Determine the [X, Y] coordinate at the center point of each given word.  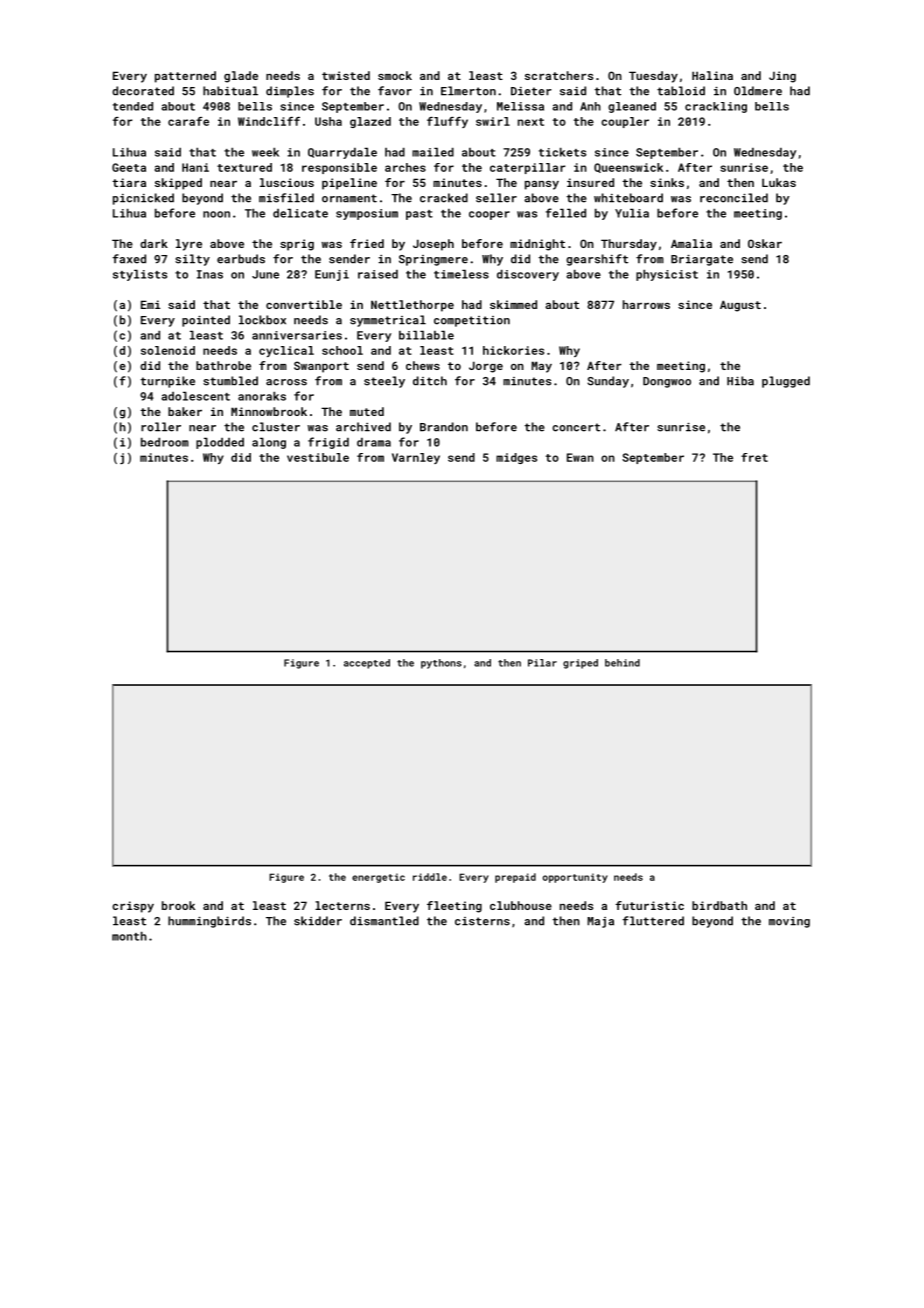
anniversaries [297, 335]
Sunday [608, 382]
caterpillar [527, 168]
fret [754, 457]
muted [367, 411]
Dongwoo [667, 382]
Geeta [129, 167]
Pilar [542, 663]
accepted [367, 664]
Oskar [765, 243]
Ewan [580, 457]
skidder [318, 921]
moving [789, 922]
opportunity [575, 878]
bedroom [164, 442]
